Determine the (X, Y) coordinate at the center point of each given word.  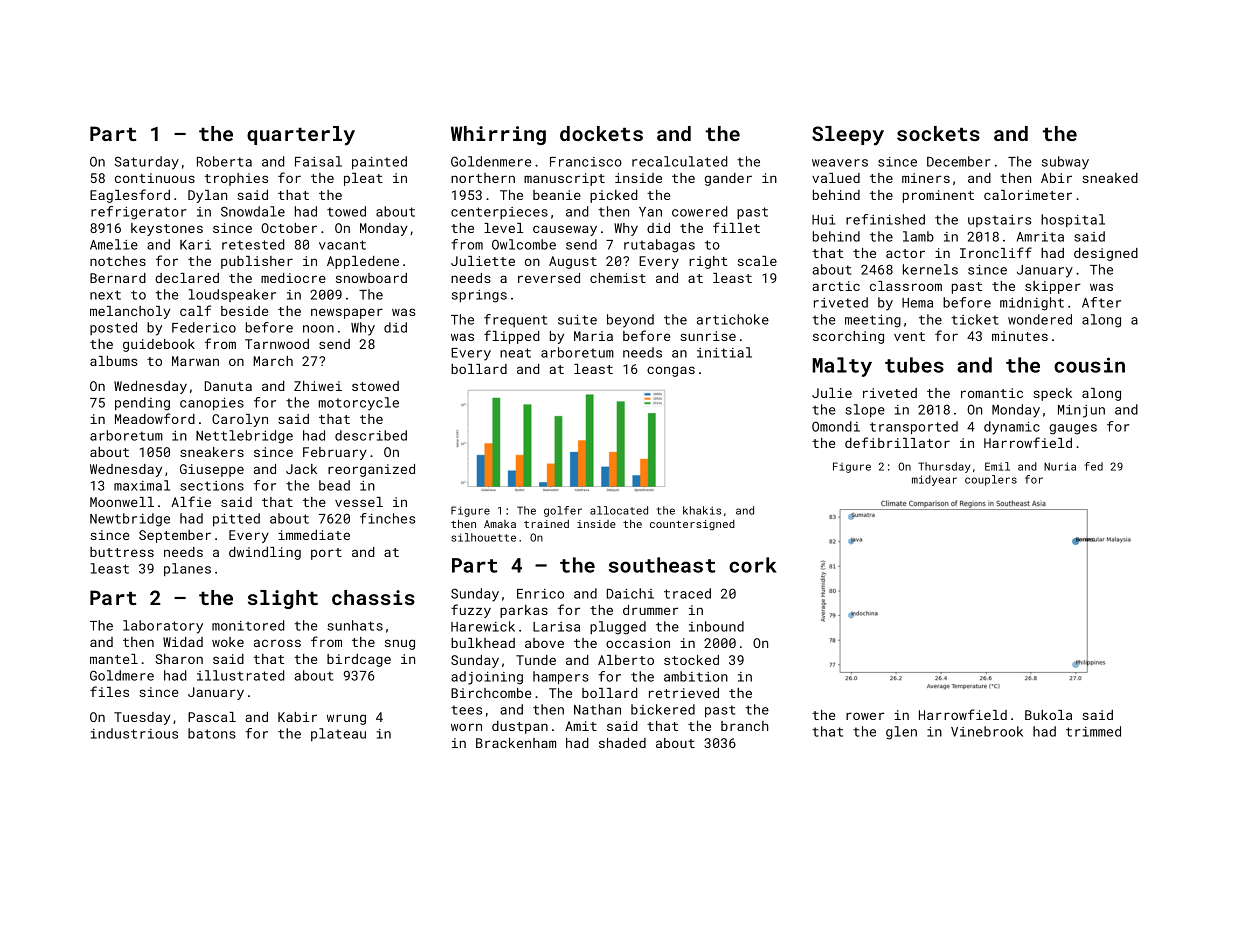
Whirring (498, 135)
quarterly (301, 136)
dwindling (265, 553)
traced (687, 593)
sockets (938, 133)
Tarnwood (277, 344)
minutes (1020, 336)
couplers (991, 480)
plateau (338, 734)
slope (865, 411)
